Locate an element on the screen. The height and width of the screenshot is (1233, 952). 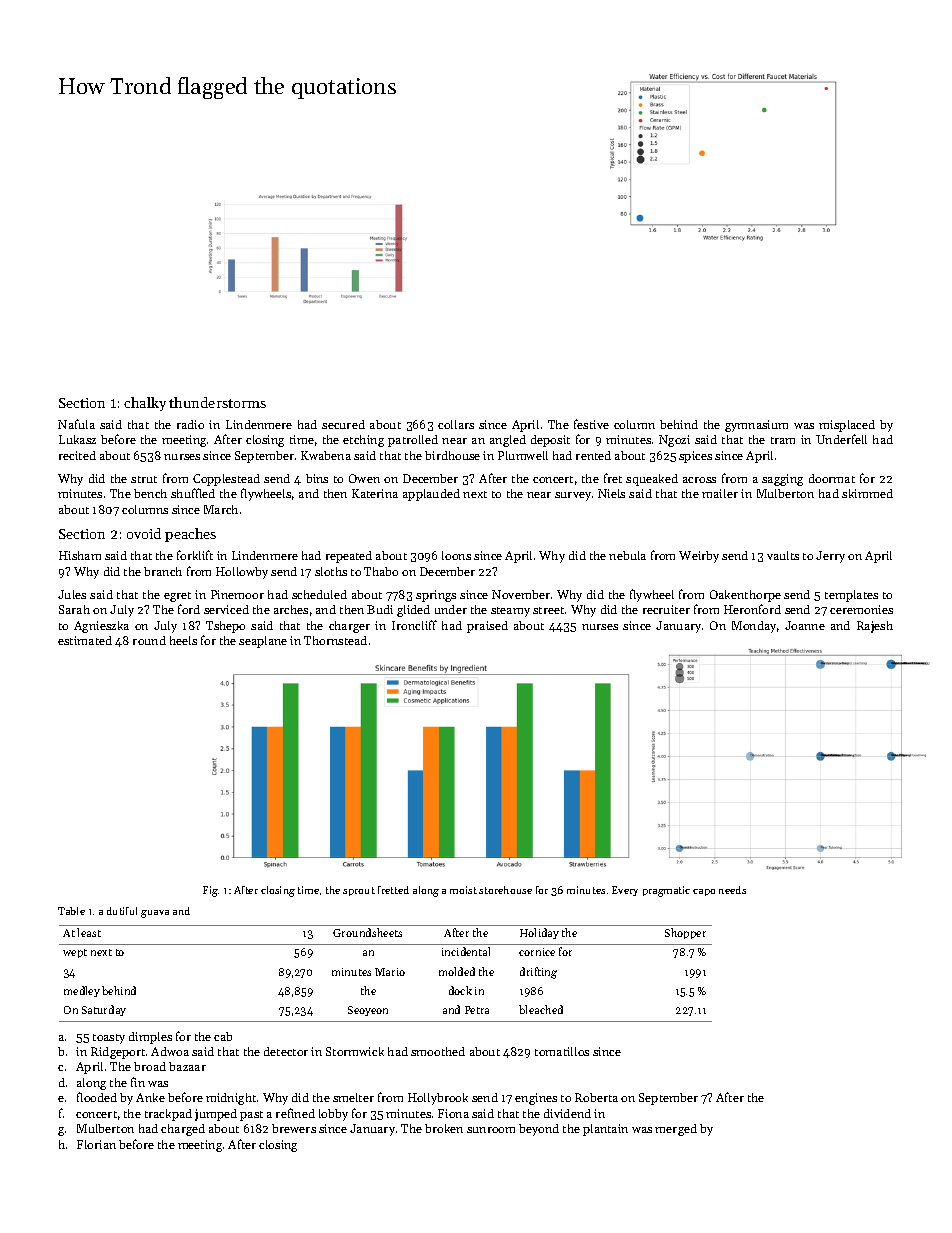
festive is located at coordinates (591, 424).
